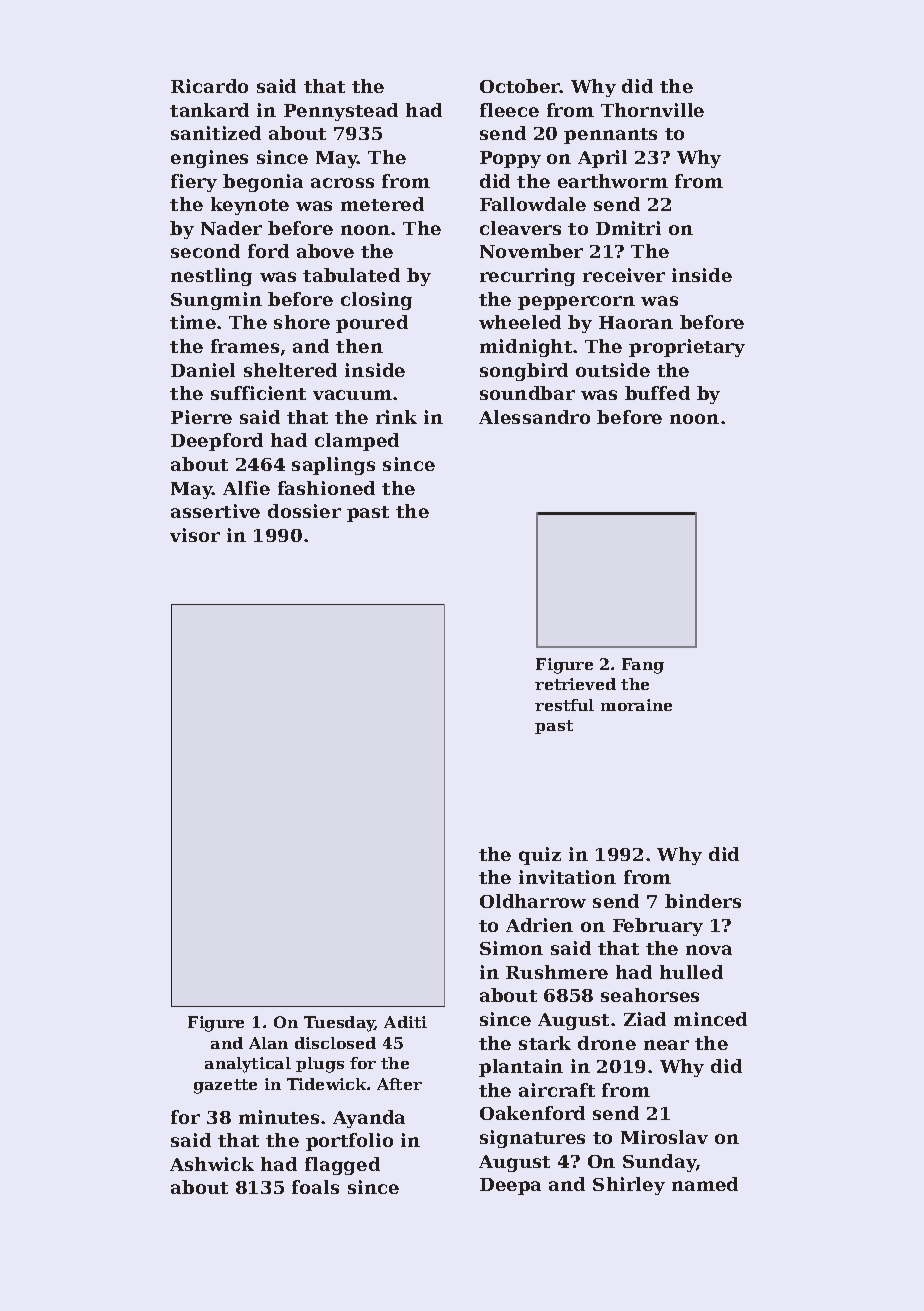 The height and width of the image is (1311, 924). What do you see at coordinates (687, 348) in the image?
I see `proprietary` at bounding box center [687, 348].
